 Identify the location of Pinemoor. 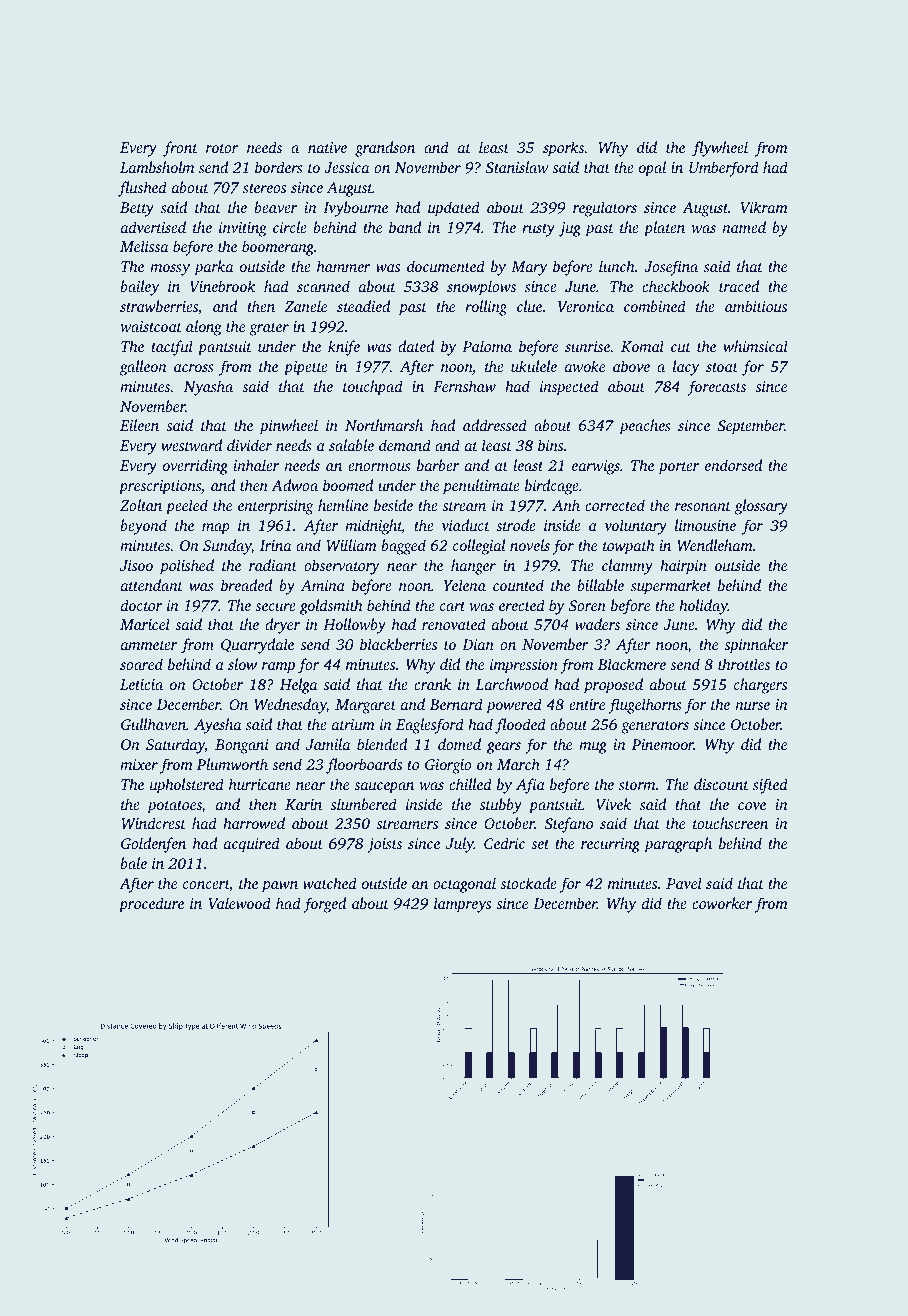
(663, 744).
